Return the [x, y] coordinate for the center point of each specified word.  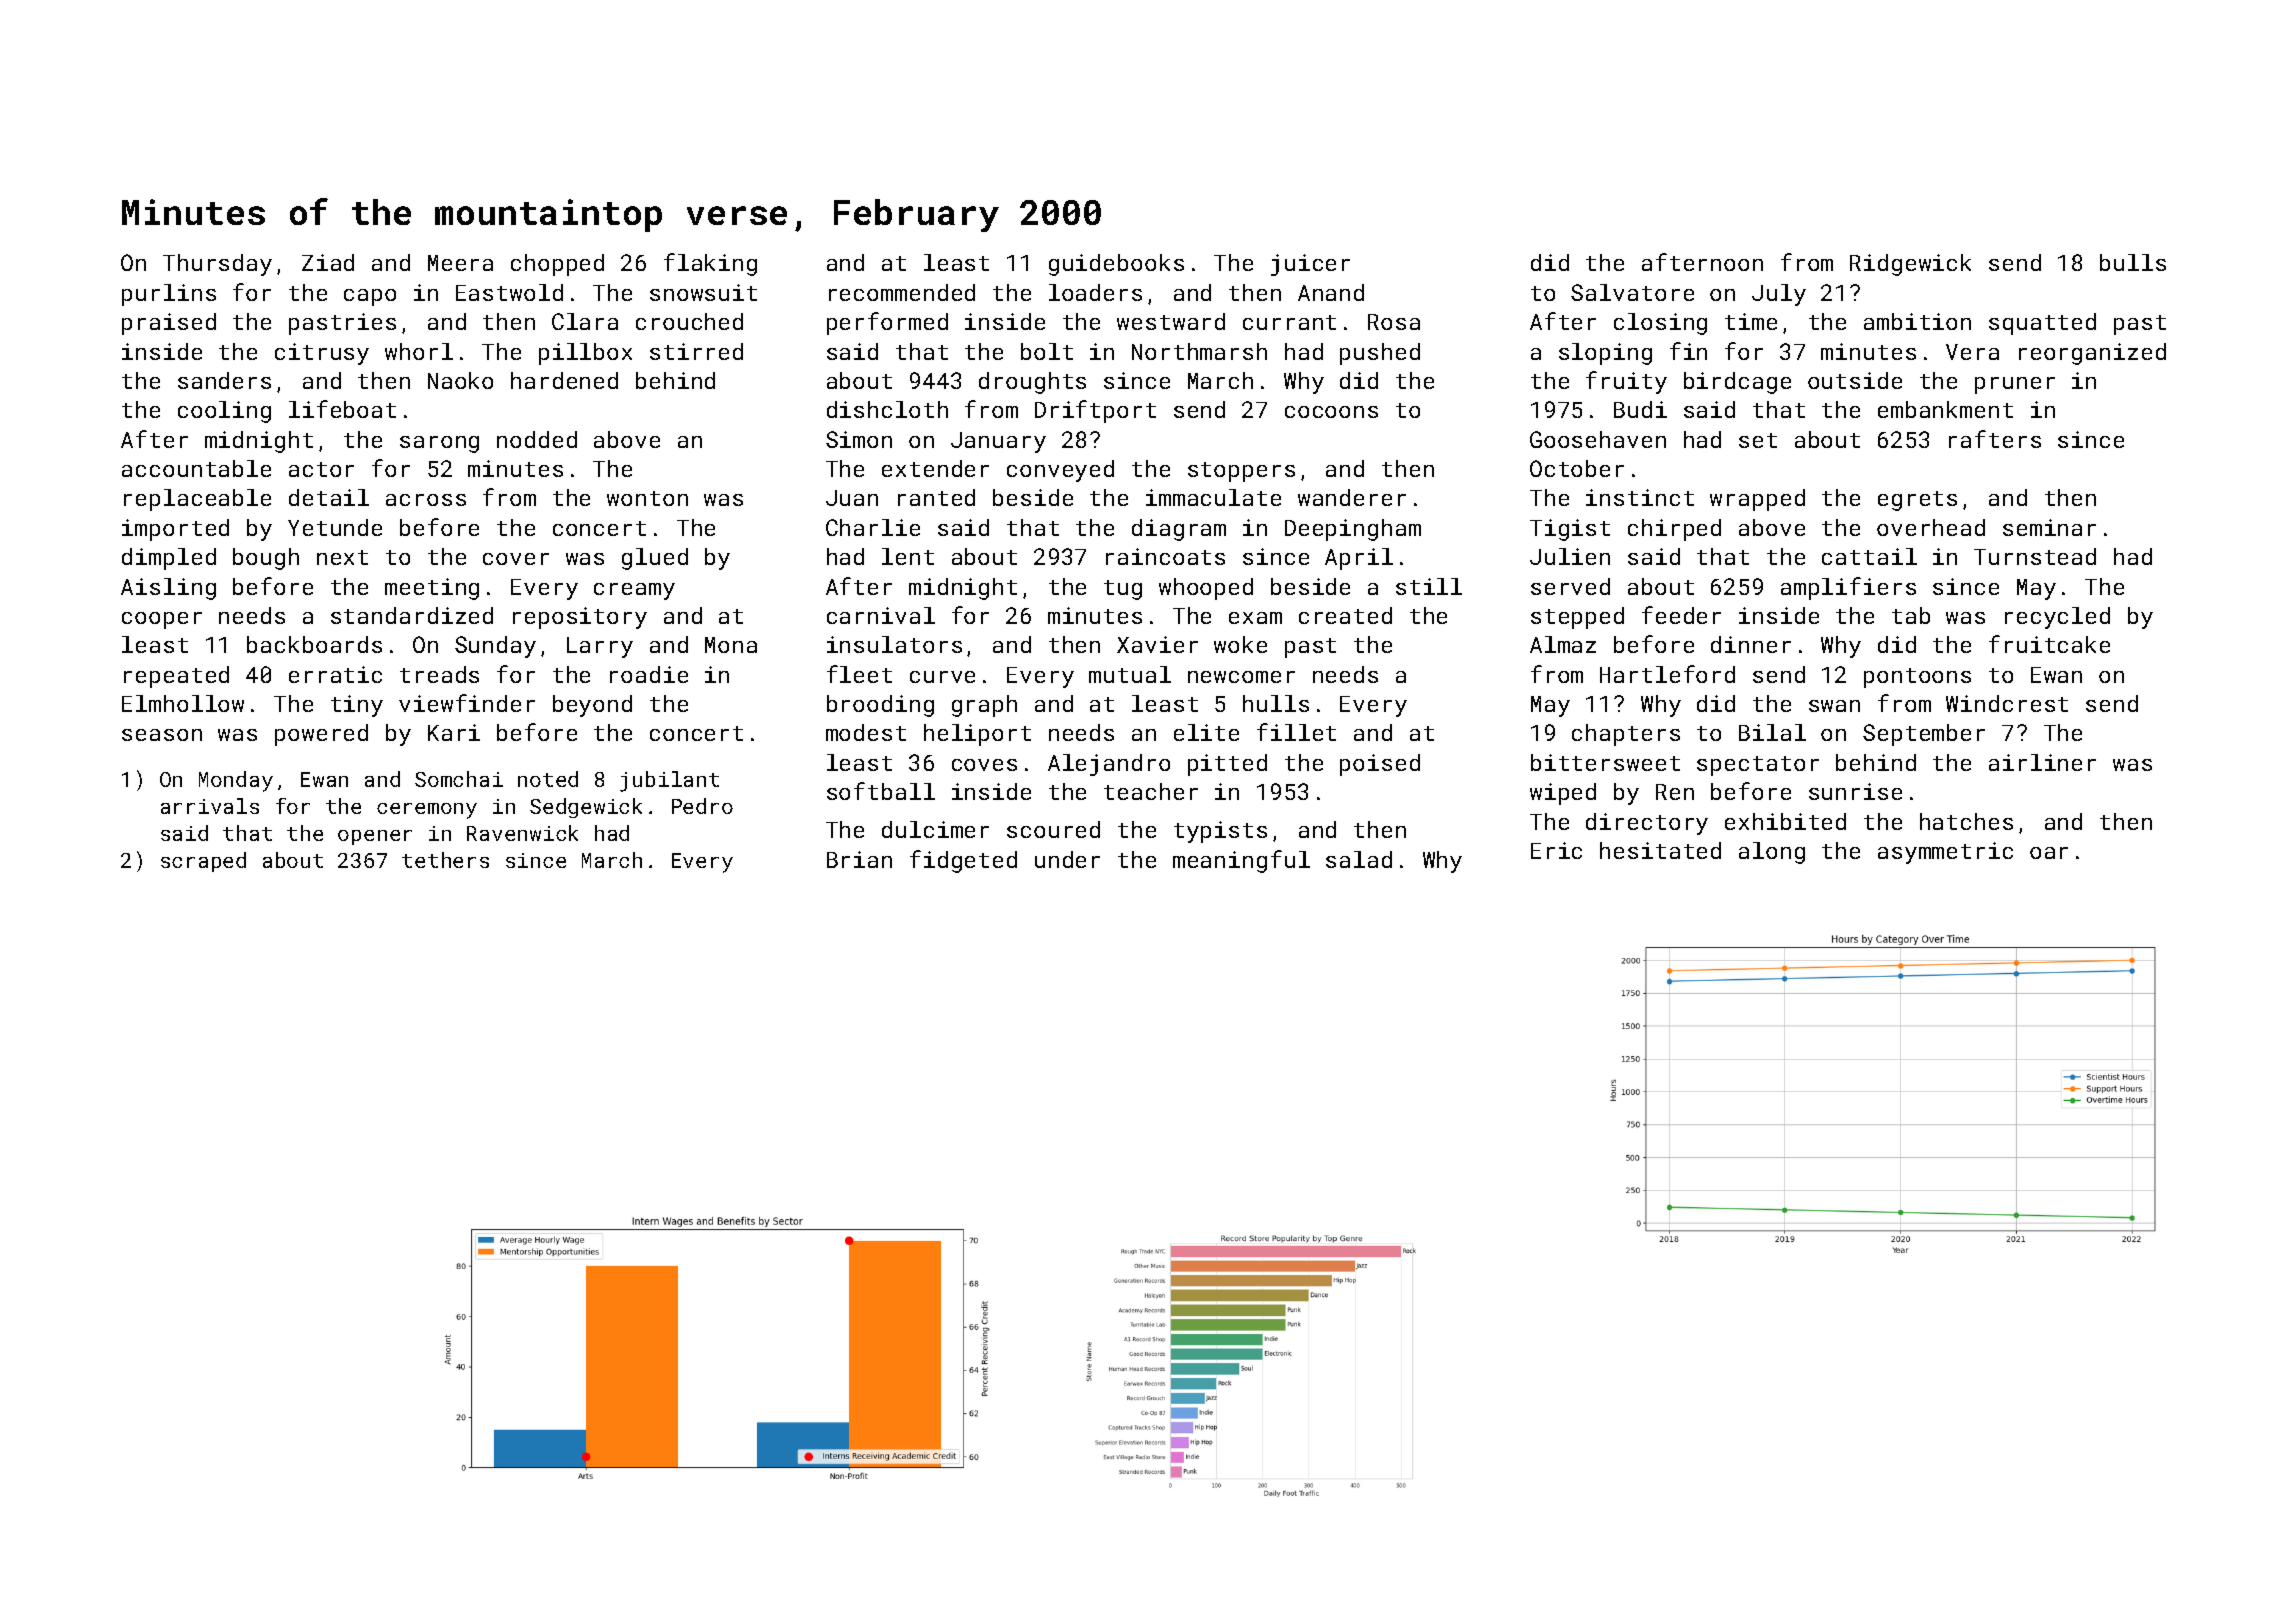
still [1429, 586]
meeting [432, 589]
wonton [647, 498]
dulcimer [935, 829]
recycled [2057, 618]
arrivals [210, 806]
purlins [169, 295]
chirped [1674, 530]
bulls [2133, 262]
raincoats [1165, 556]
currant [1289, 322]
